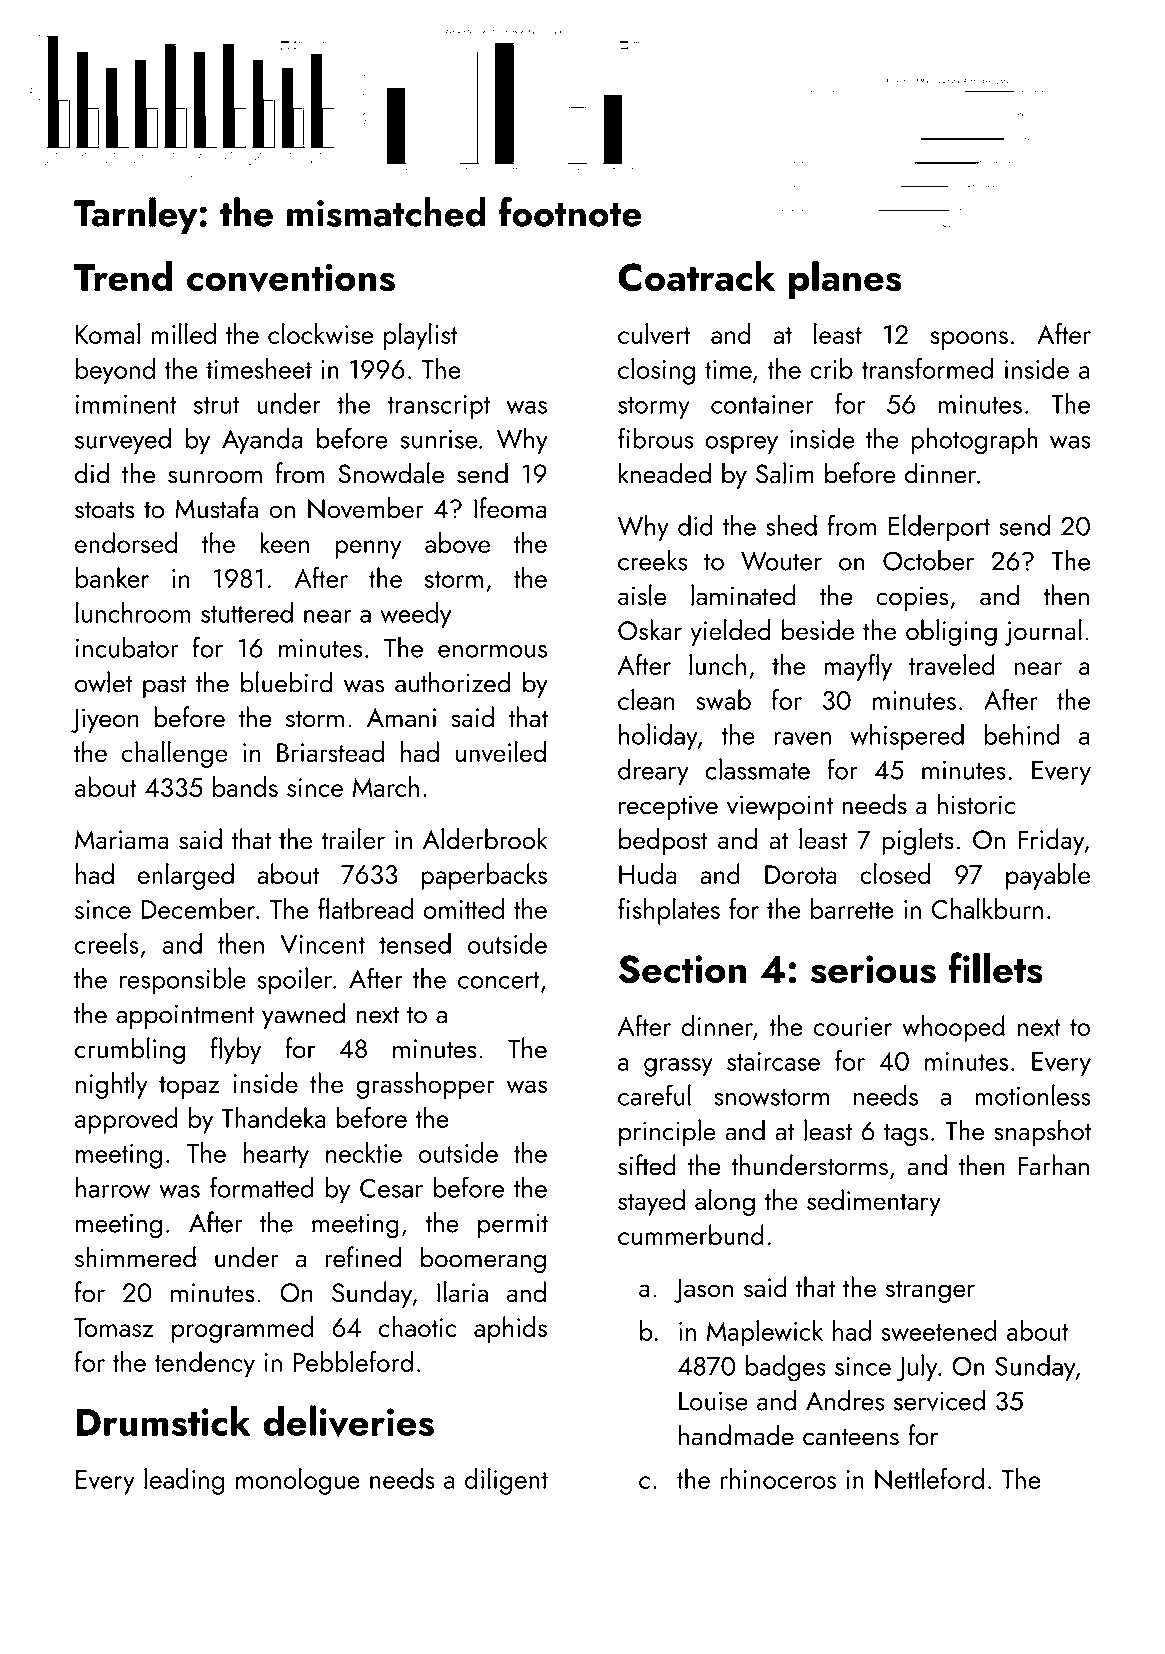 This image has width=1165, height=1654. I want to click on spoons, so click(969, 340).
